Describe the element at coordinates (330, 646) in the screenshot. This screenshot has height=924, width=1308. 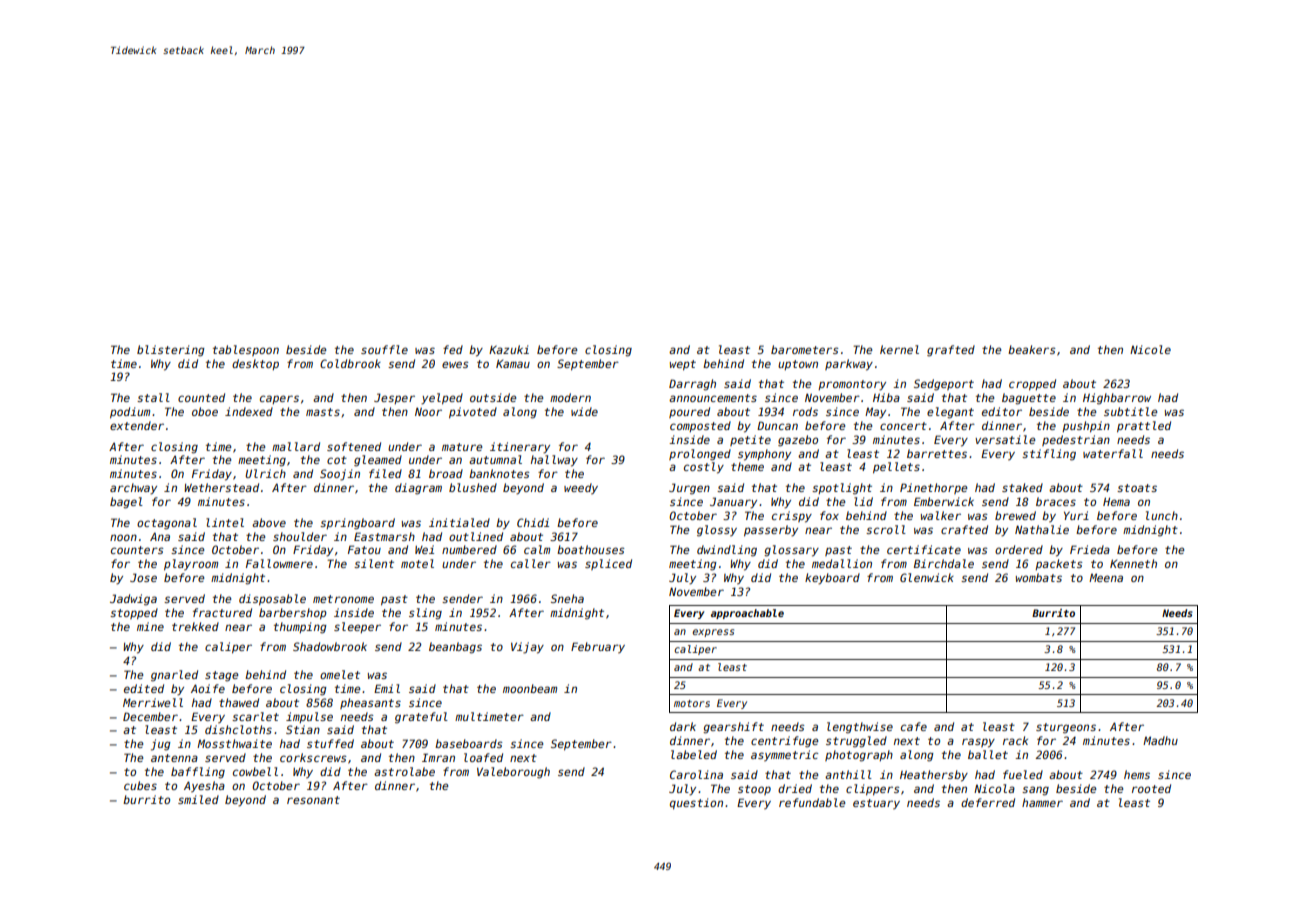
I see `Shadowbrook` at that location.
